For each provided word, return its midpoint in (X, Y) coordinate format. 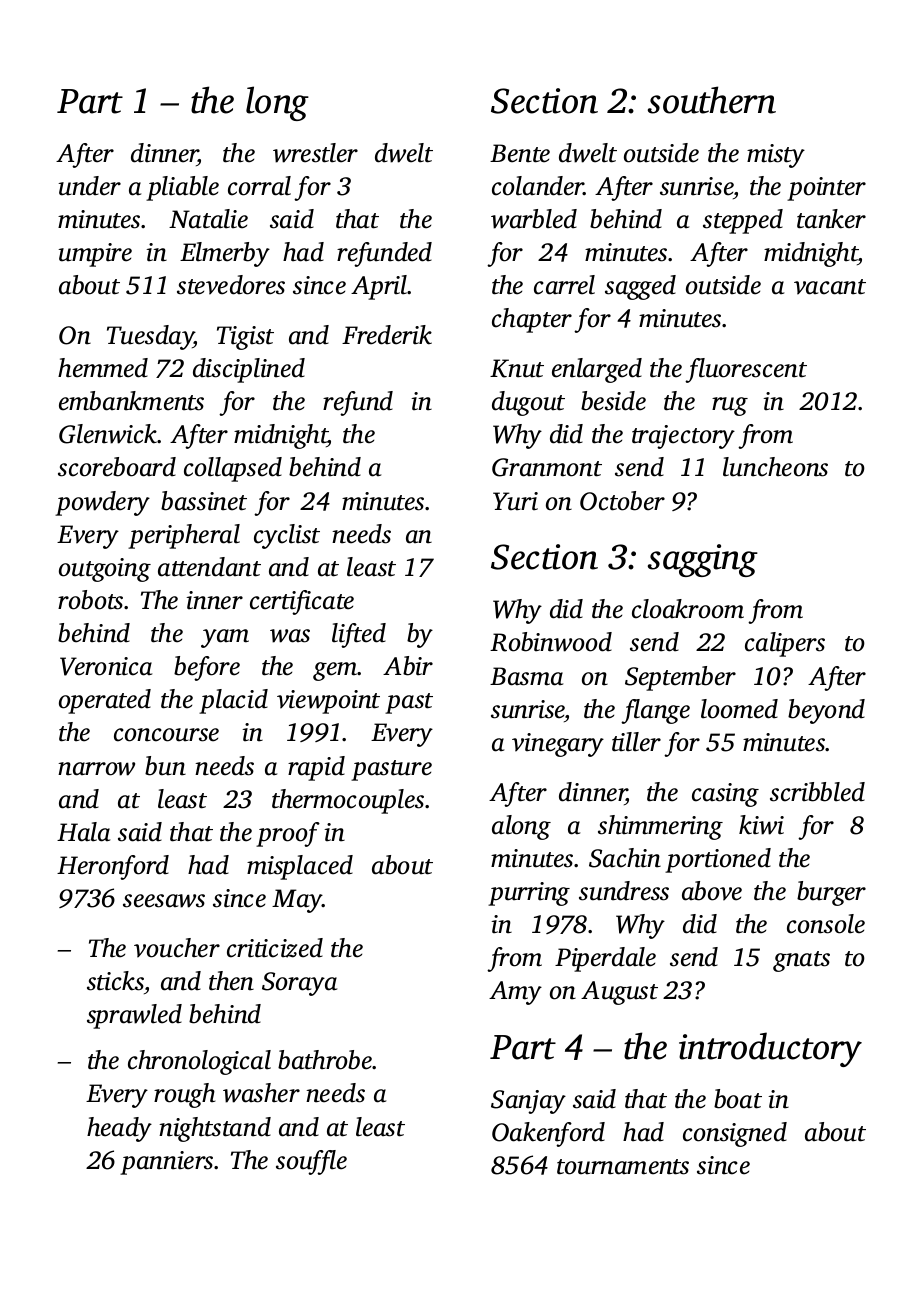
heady (119, 1129)
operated (105, 701)
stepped (743, 221)
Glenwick (108, 434)
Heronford (113, 867)
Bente (520, 153)
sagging (703, 560)
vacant (830, 287)
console (826, 924)
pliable (182, 188)
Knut (517, 368)
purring (529, 894)
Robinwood (551, 642)
